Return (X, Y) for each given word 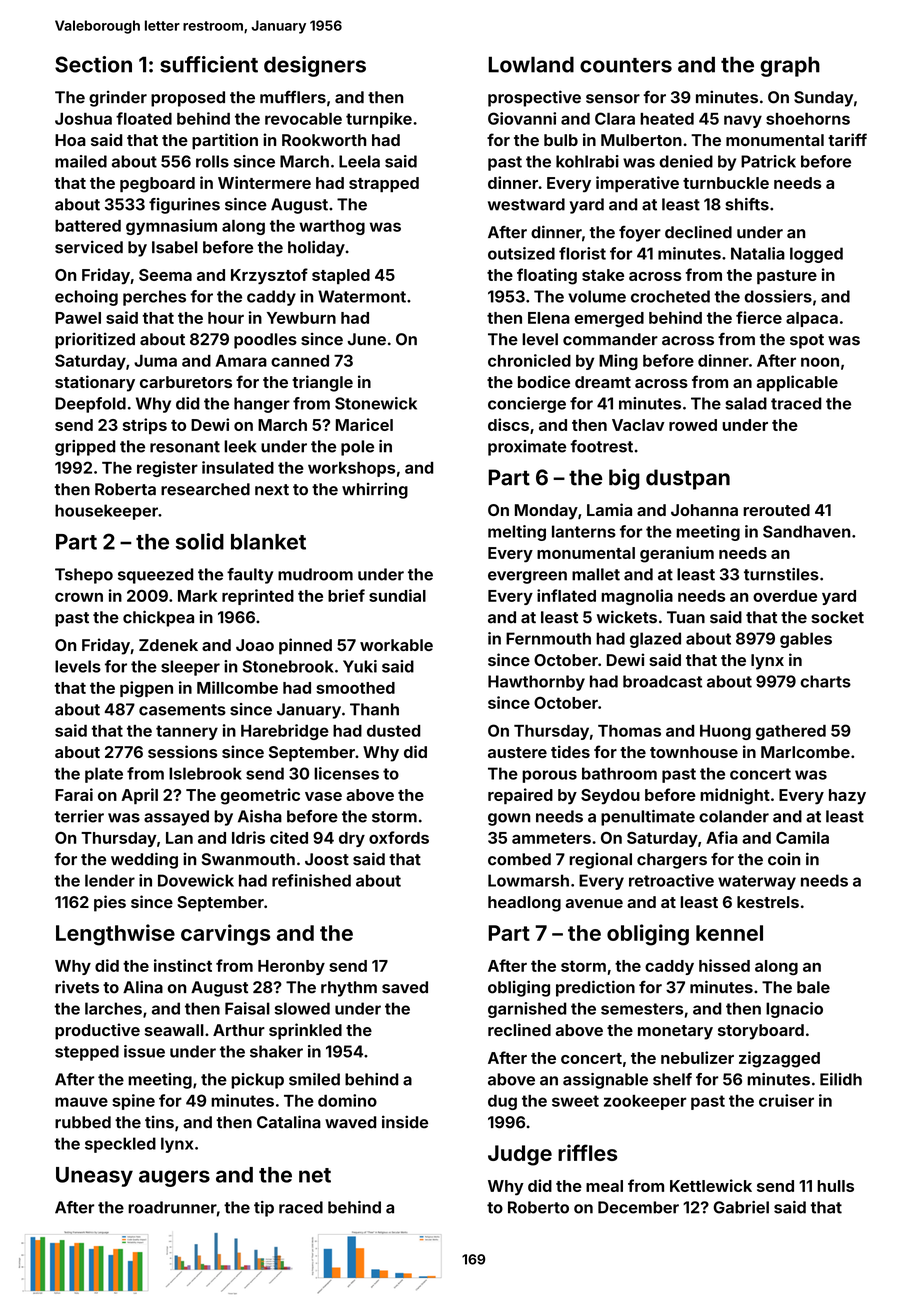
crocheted (670, 296)
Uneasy (94, 1177)
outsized (521, 253)
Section (93, 64)
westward (526, 204)
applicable (797, 383)
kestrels (768, 902)
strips (145, 426)
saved (405, 987)
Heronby (291, 967)
